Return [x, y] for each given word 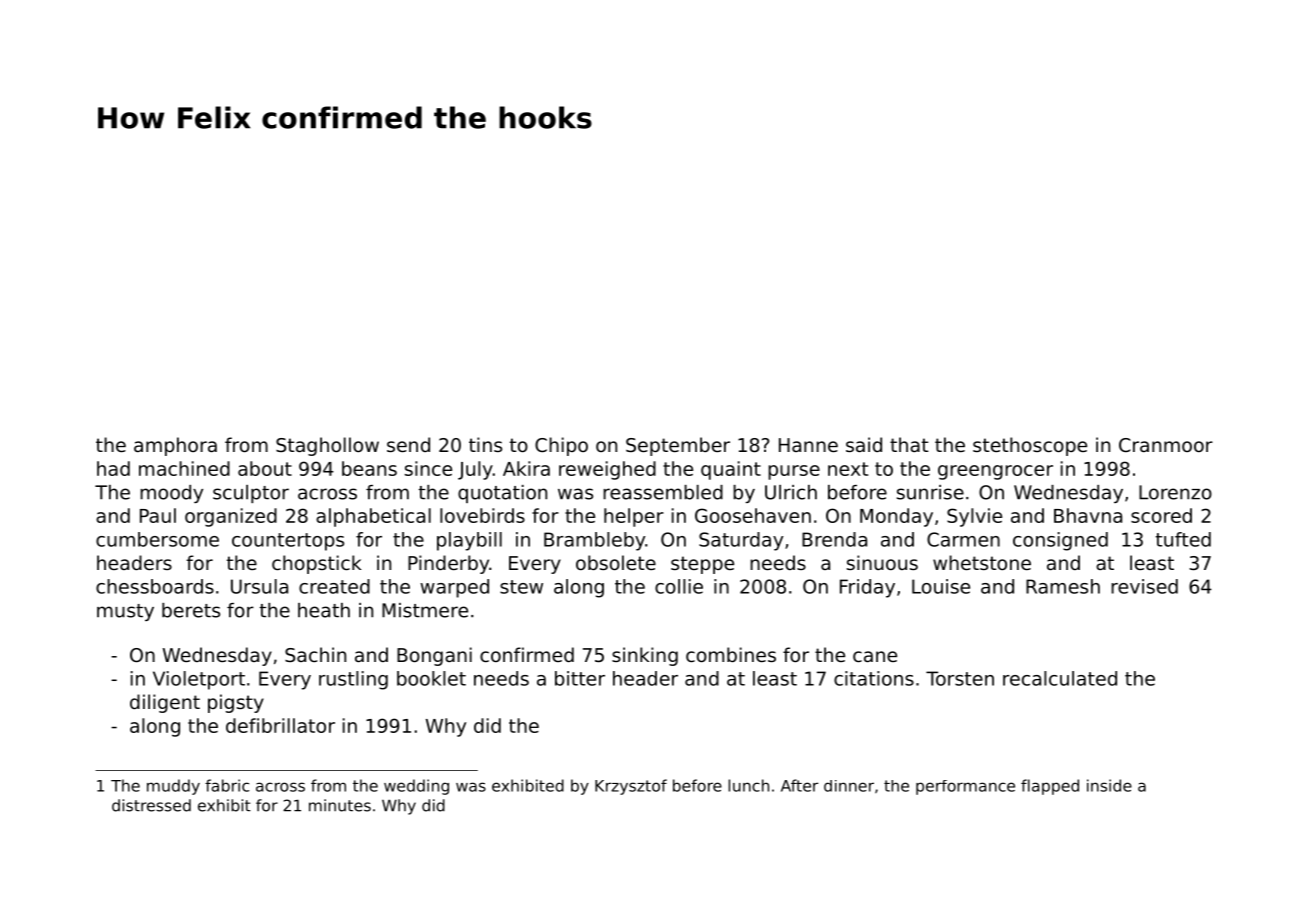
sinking [645, 656]
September [678, 446]
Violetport [199, 680]
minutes [340, 805]
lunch [748, 785]
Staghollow [327, 446]
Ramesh [1063, 586]
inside [1109, 785]
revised [1144, 586]
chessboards [155, 586]
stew [521, 587]
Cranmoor [1166, 445]
